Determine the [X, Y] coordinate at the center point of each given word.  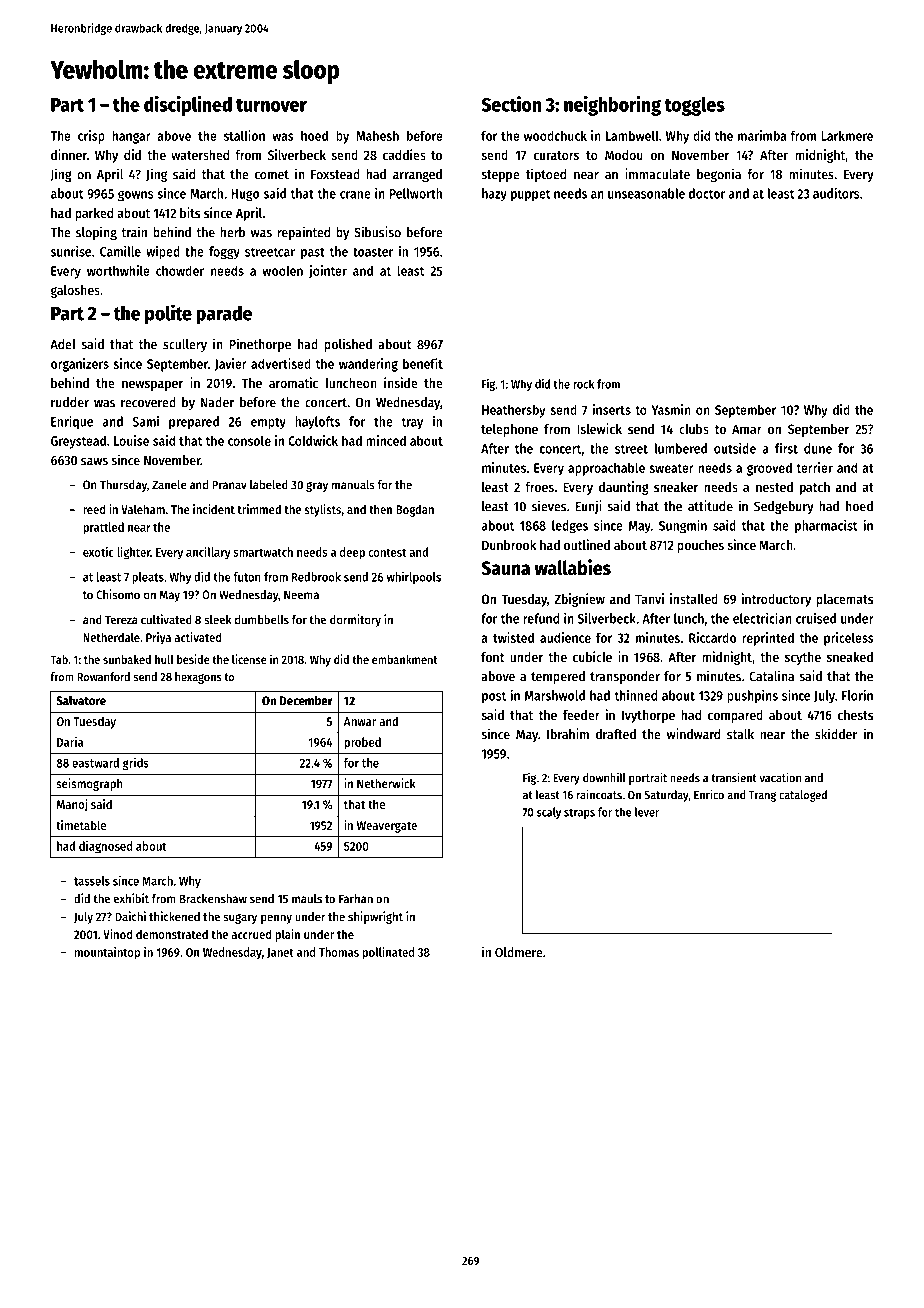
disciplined [188, 106]
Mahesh [377, 135]
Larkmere [847, 135]
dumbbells [262, 620]
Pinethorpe [260, 345]
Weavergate [387, 827]
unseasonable [646, 193]
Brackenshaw [213, 899]
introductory [776, 600]
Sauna [505, 568]
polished [348, 345]
